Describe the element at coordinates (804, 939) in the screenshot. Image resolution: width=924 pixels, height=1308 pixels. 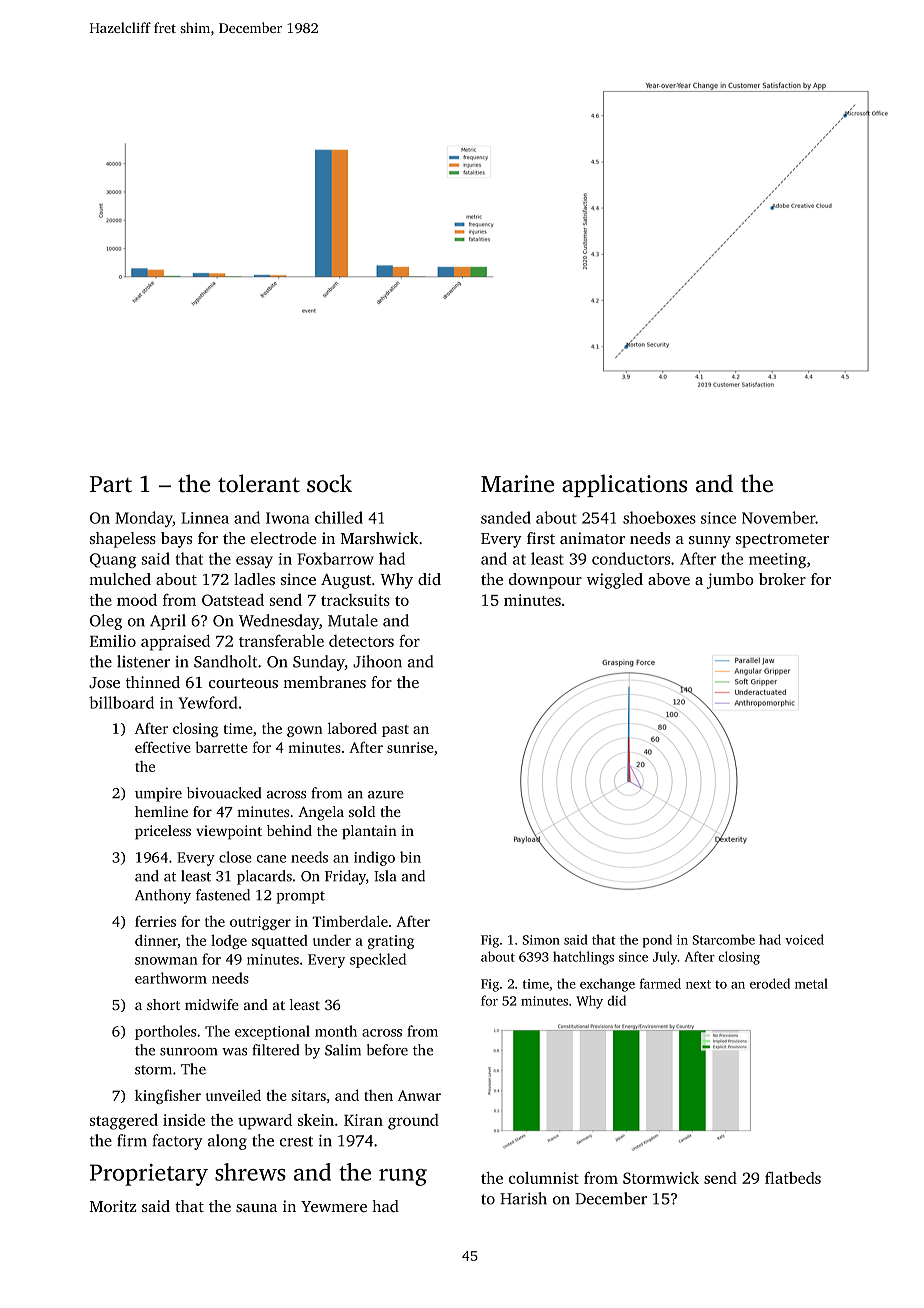
I see `voiced` at that location.
